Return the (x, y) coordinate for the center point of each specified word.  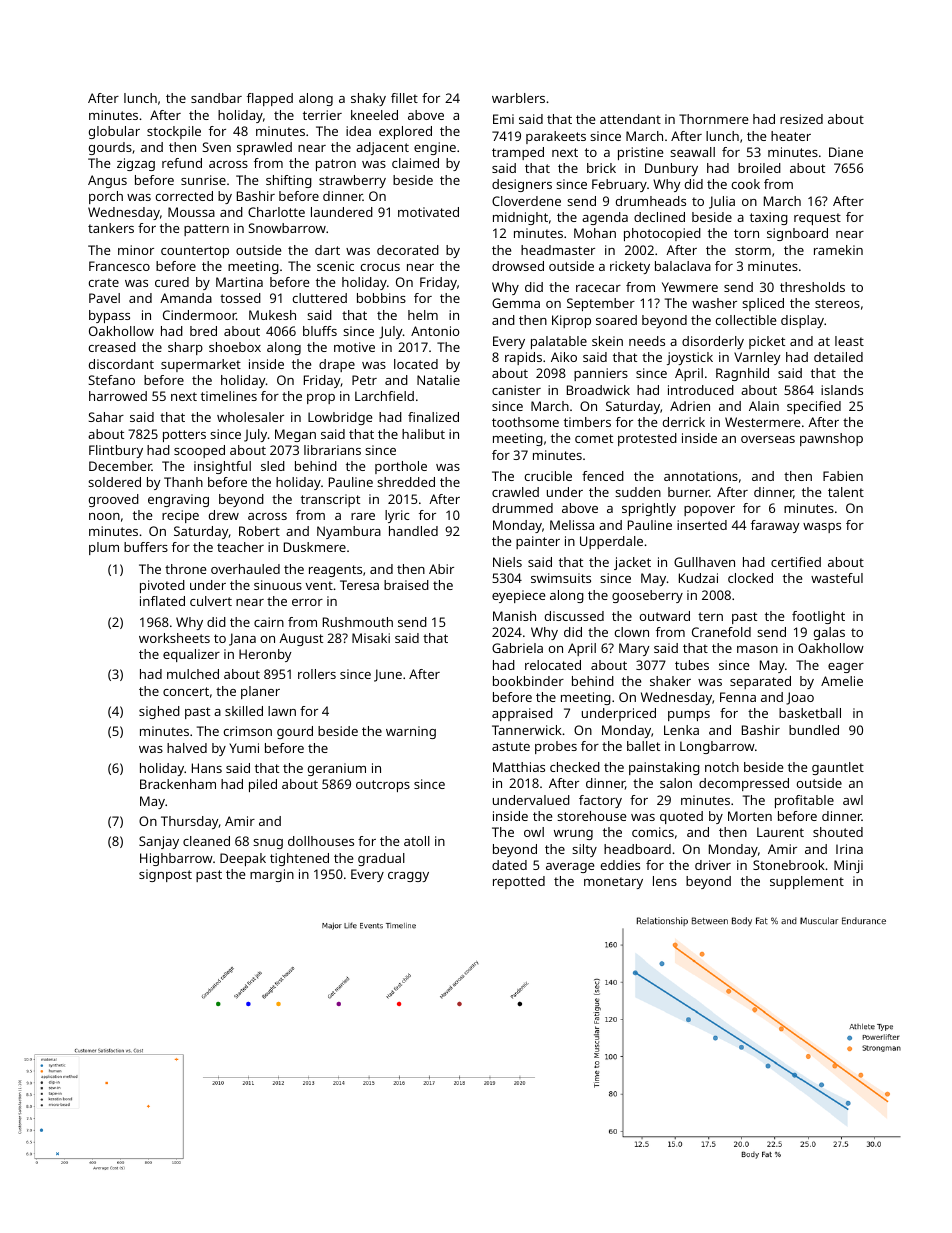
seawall (692, 152)
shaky (368, 99)
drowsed (518, 266)
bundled (814, 730)
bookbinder (528, 681)
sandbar (216, 98)
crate (104, 282)
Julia (722, 202)
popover (709, 511)
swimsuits (561, 578)
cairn (269, 622)
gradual (381, 859)
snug (268, 844)
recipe (180, 516)
